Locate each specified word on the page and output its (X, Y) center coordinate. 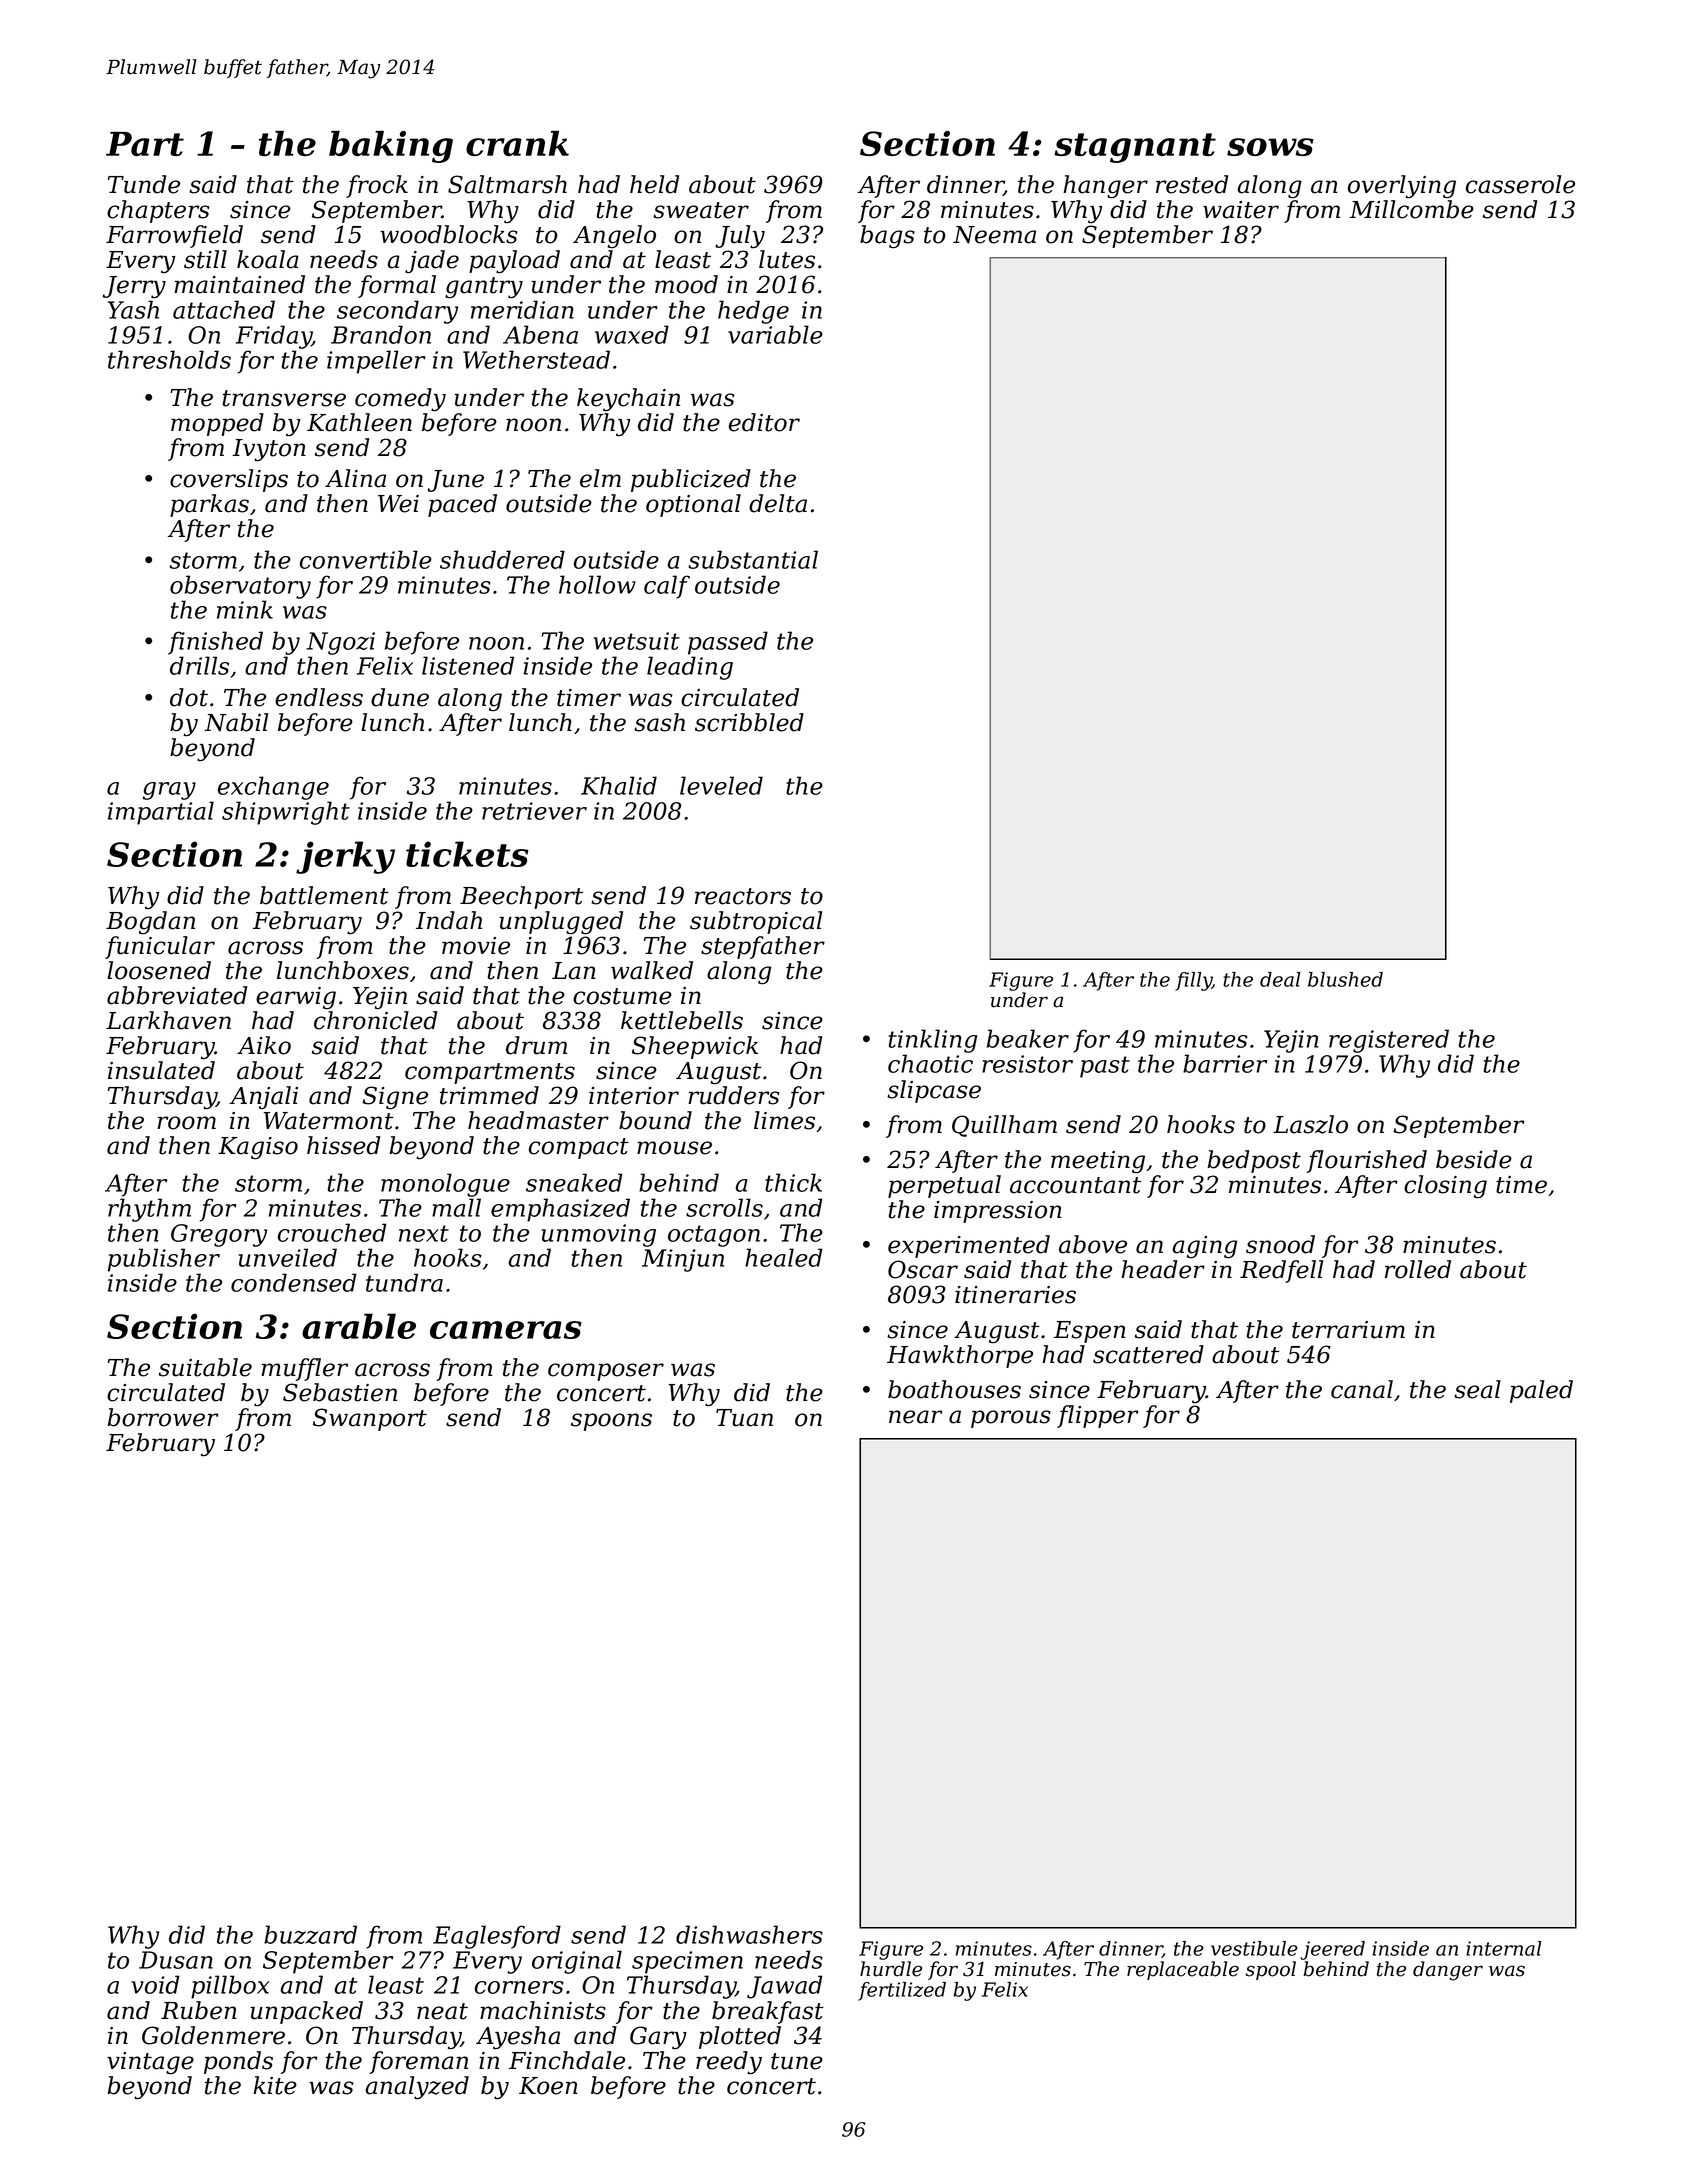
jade (432, 262)
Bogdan (150, 922)
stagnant (1135, 148)
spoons (611, 1422)
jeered (1332, 1950)
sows (1270, 147)
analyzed (417, 2087)
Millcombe (1411, 209)
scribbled (749, 722)
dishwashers (749, 1934)
